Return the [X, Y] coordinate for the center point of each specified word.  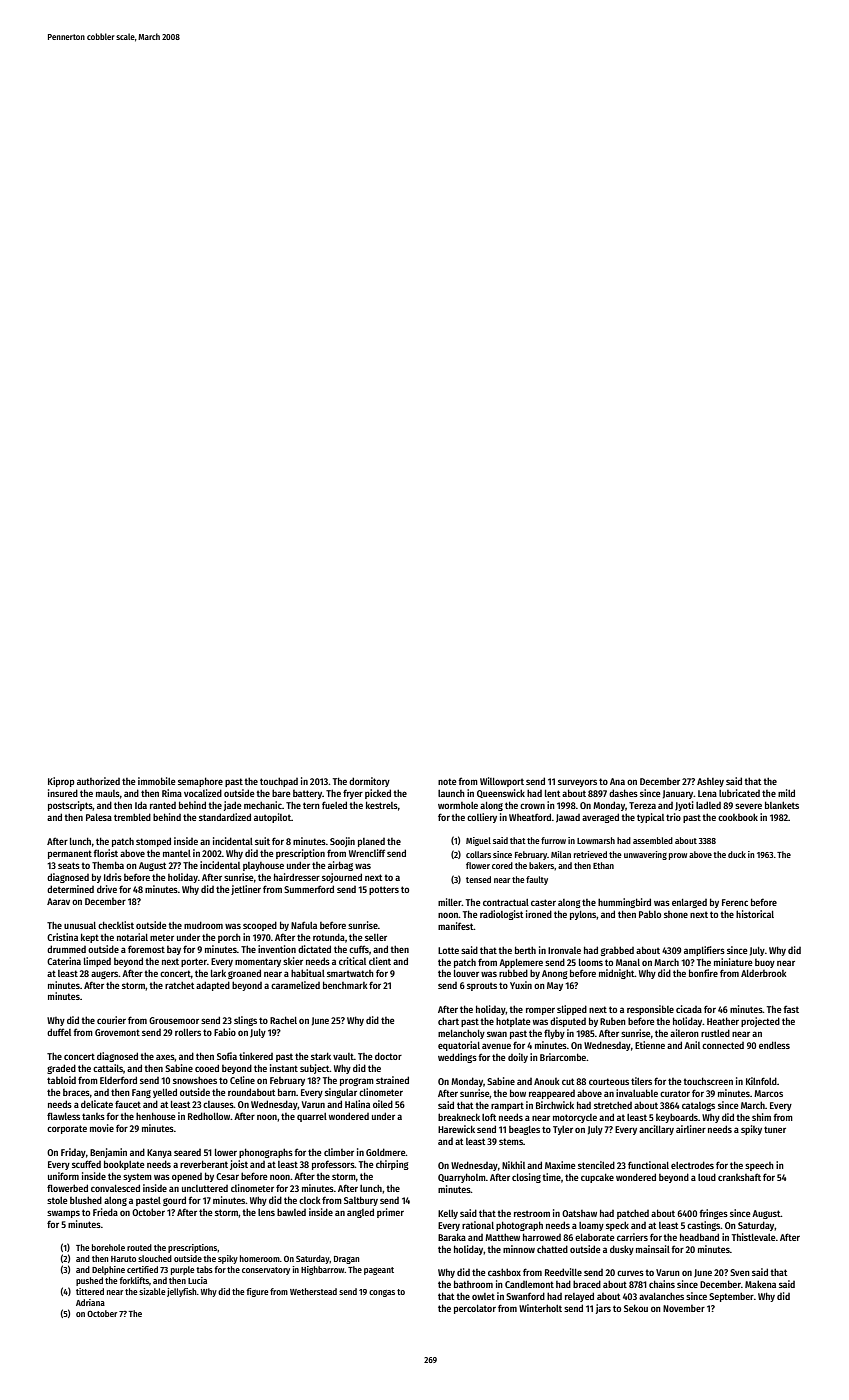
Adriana [90, 1302]
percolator [475, 1309]
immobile [156, 781]
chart [448, 1021]
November [684, 1308]
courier [111, 1020]
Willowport [502, 782]
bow [518, 1093]
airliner [691, 1129]
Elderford [118, 1080]
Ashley [710, 782]
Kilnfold [761, 1081]
